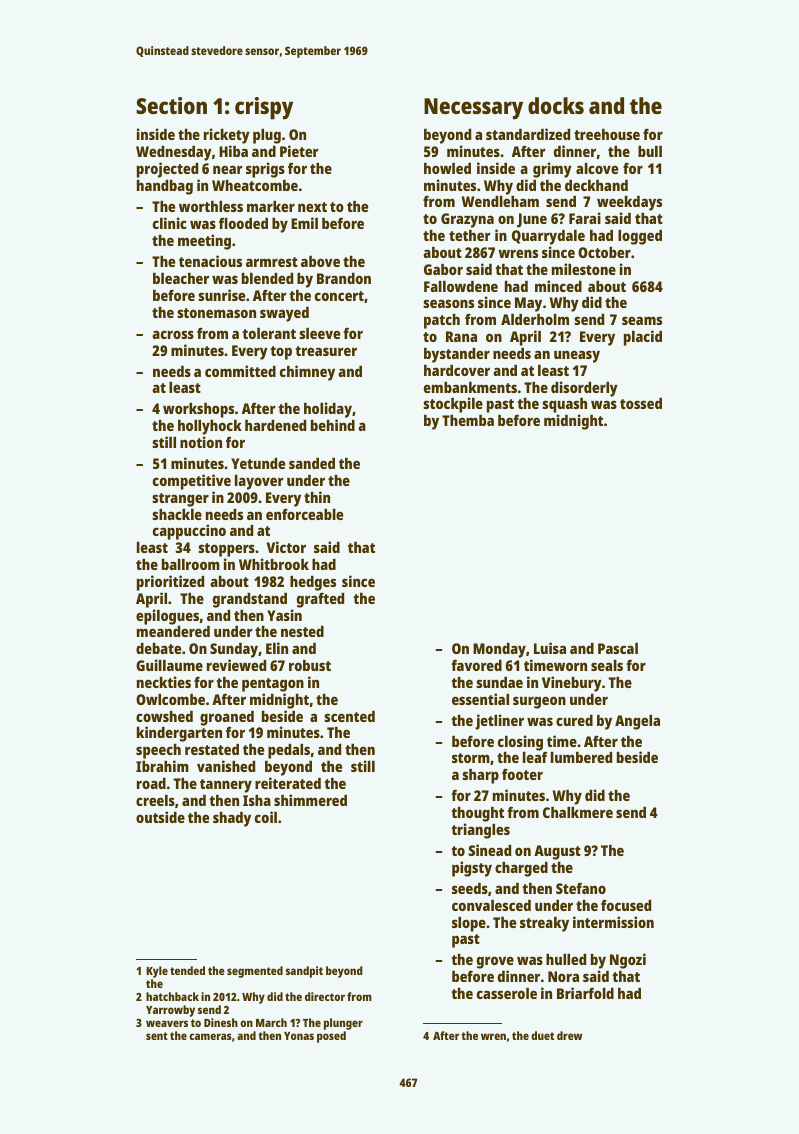  Describe the element at coordinates (167, 1023) in the page. I see `weavers` at that location.
